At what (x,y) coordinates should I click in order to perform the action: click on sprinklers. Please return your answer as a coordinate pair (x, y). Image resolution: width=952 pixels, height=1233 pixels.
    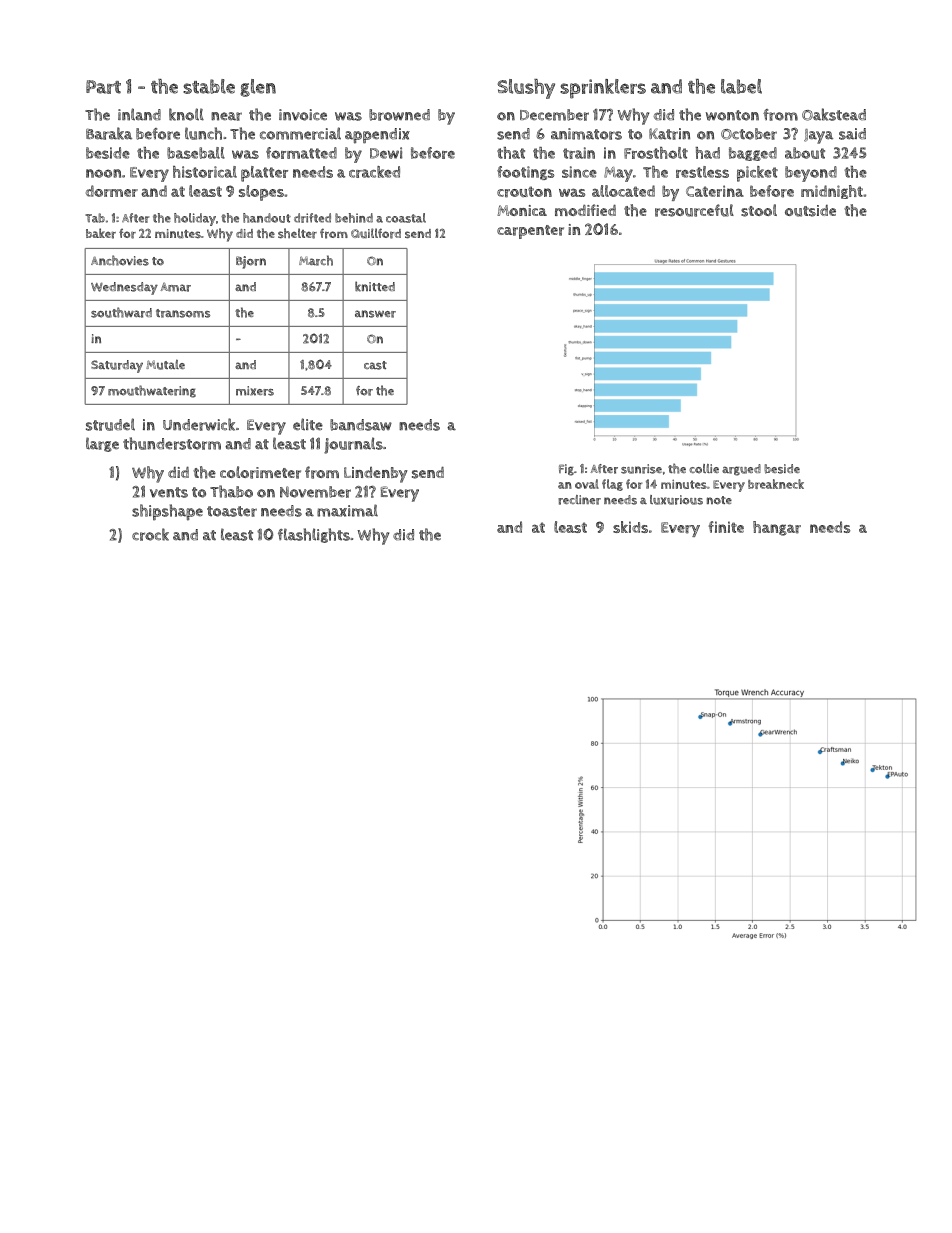
    Looking at the image, I should click on (603, 89).
